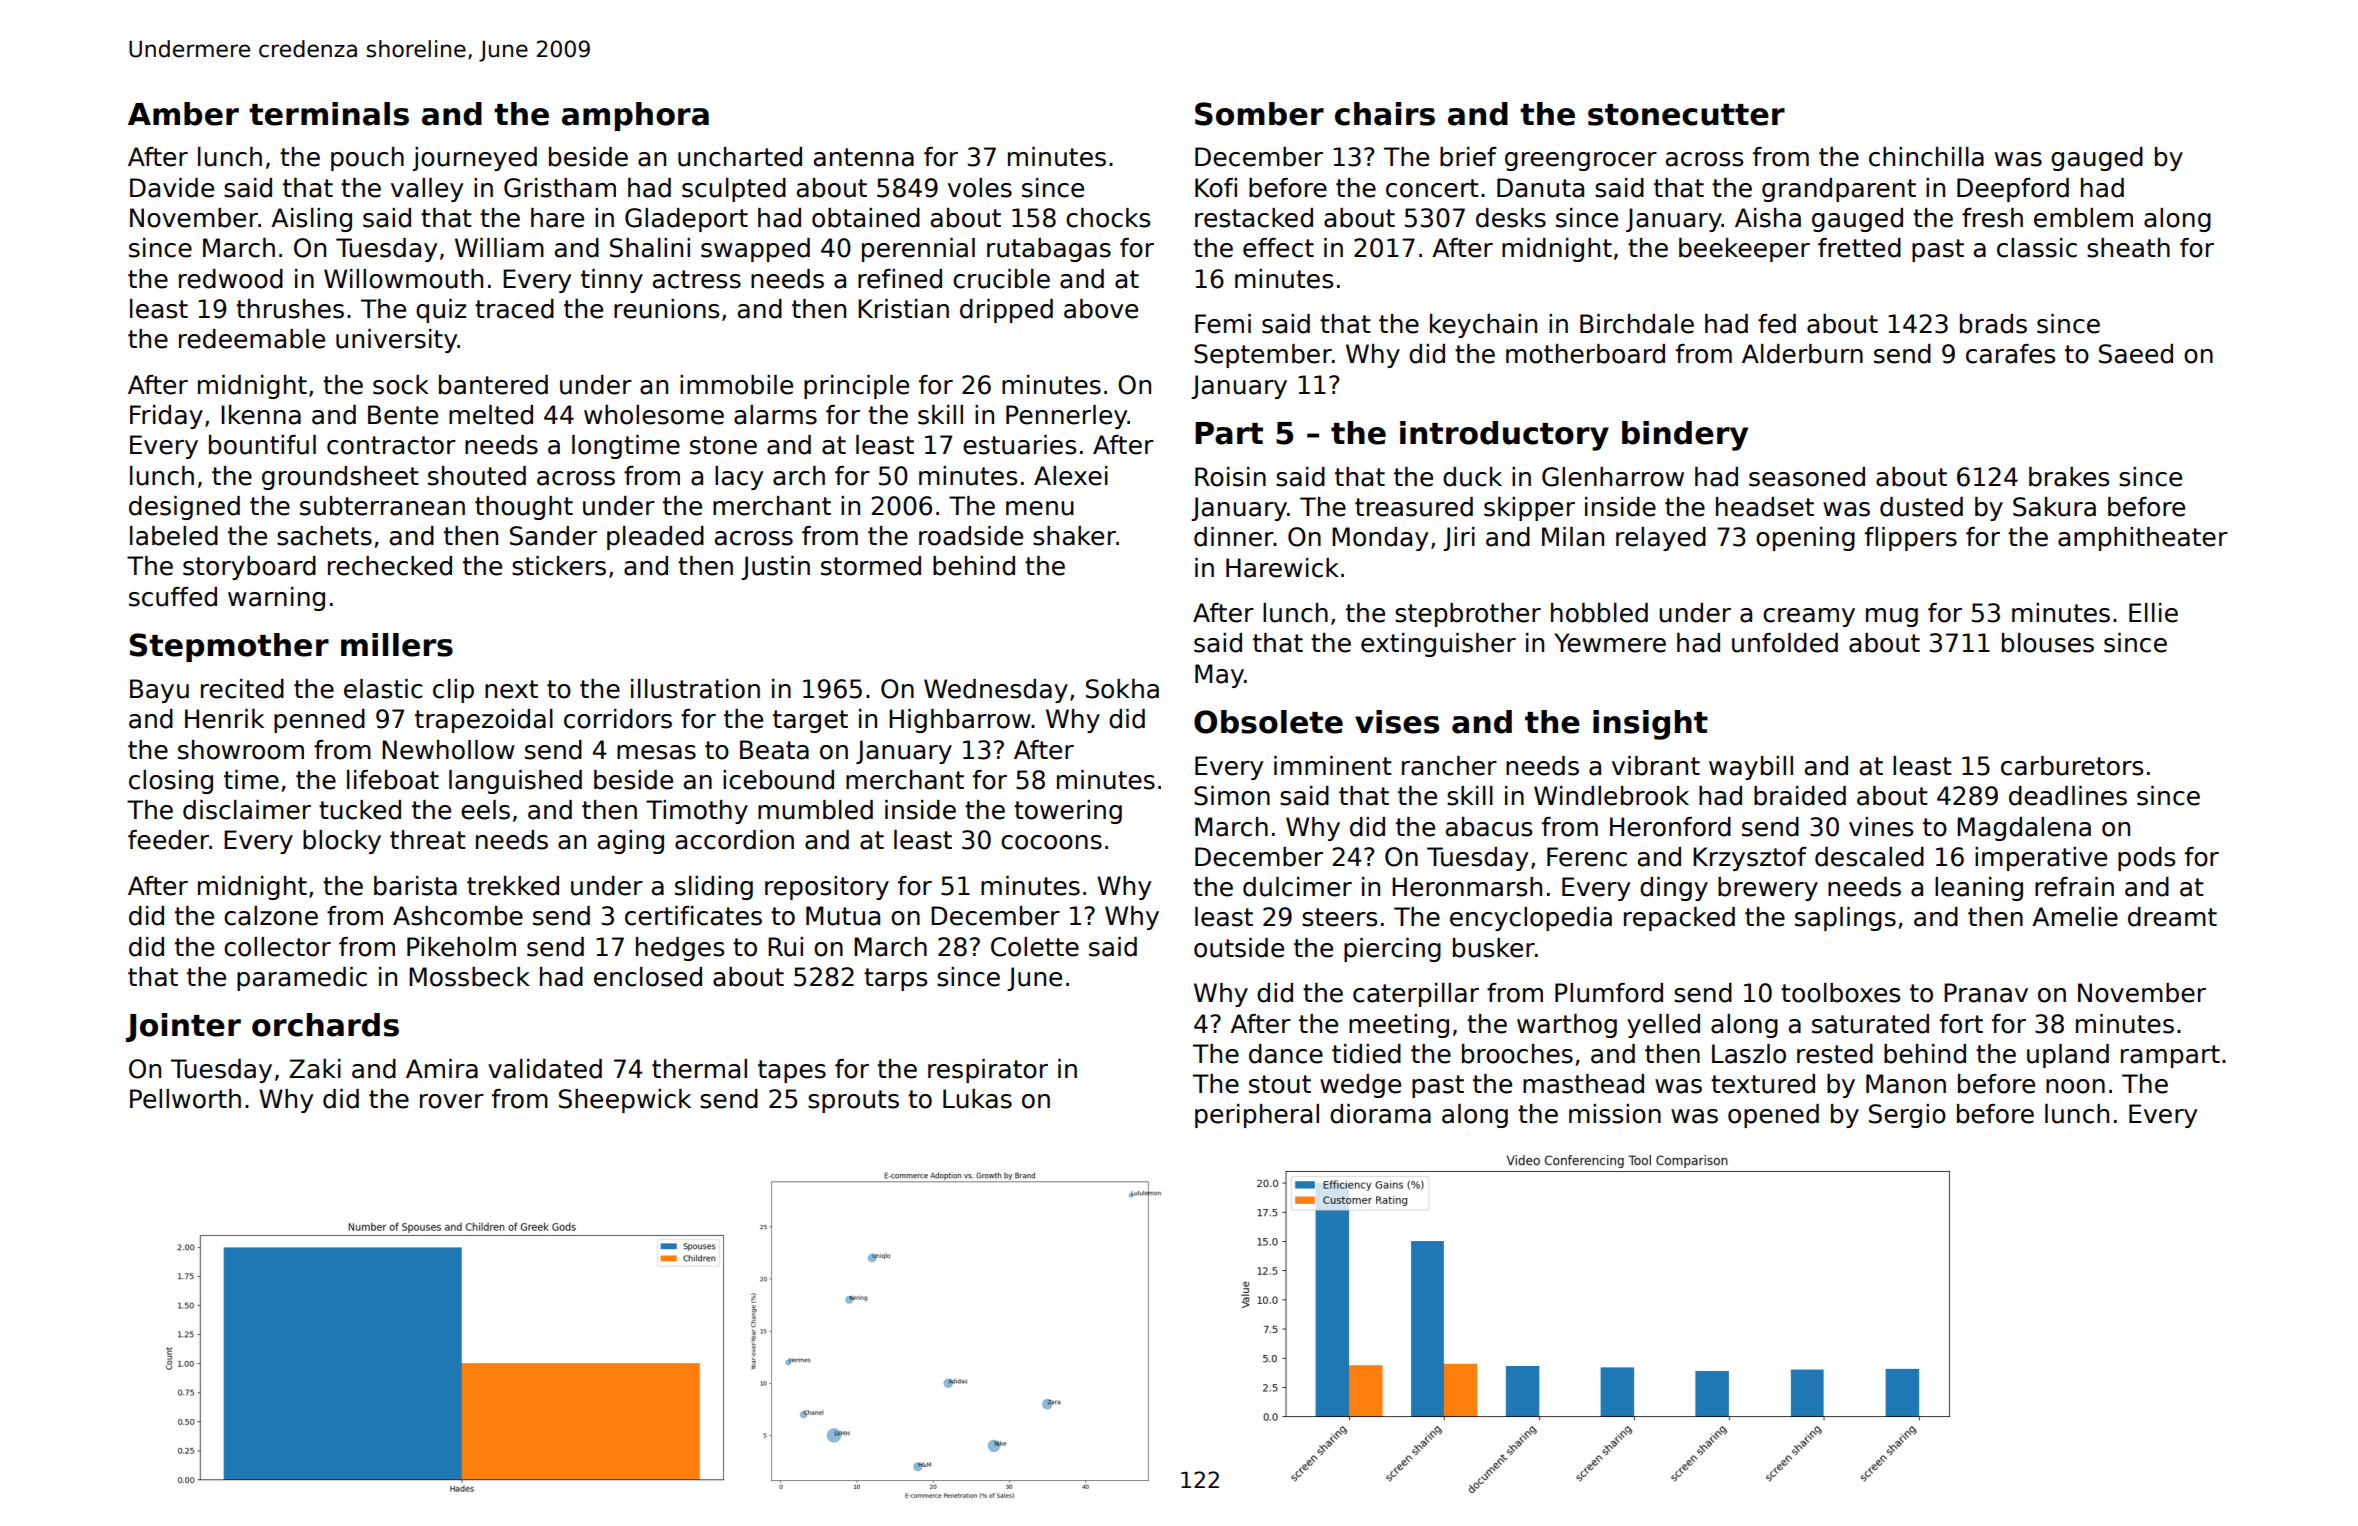 Image resolution: width=2358 pixels, height=1526 pixels. What do you see at coordinates (1993, 324) in the screenshot?
I see `brads` at bounding box center [1993, 324].
